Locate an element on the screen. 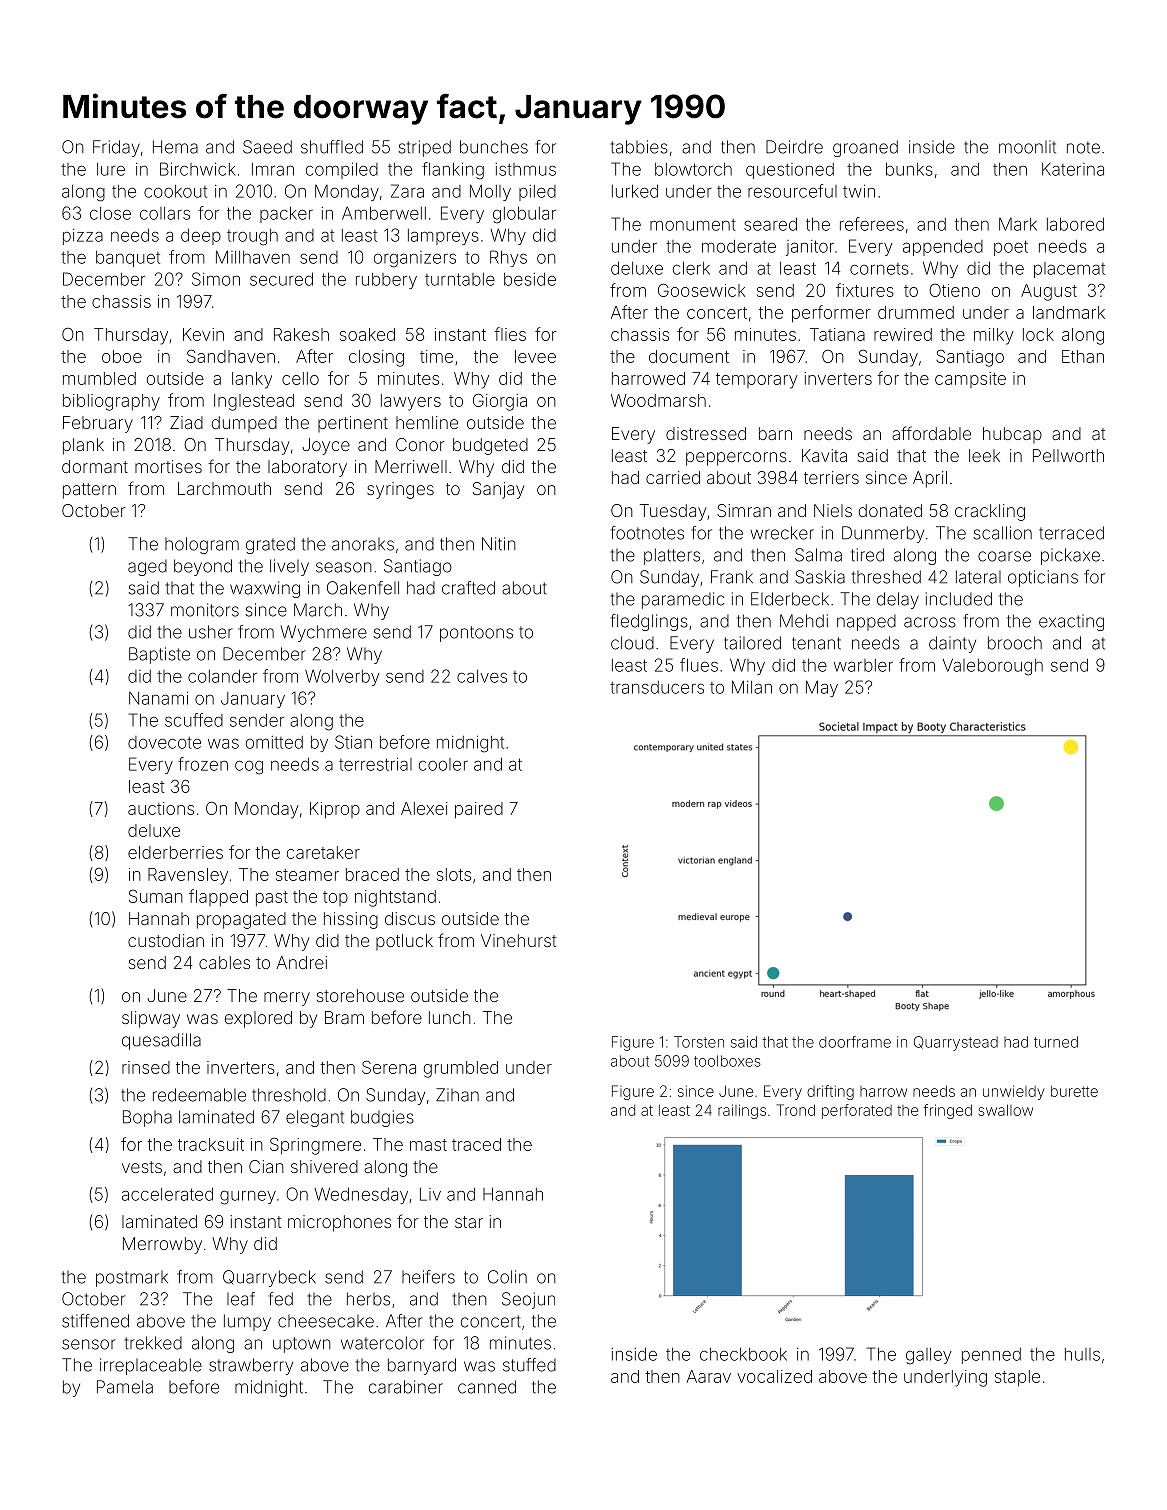 This screenshot has width=1167, height=1510. Valeborough is located at coordinates (993, 667).
